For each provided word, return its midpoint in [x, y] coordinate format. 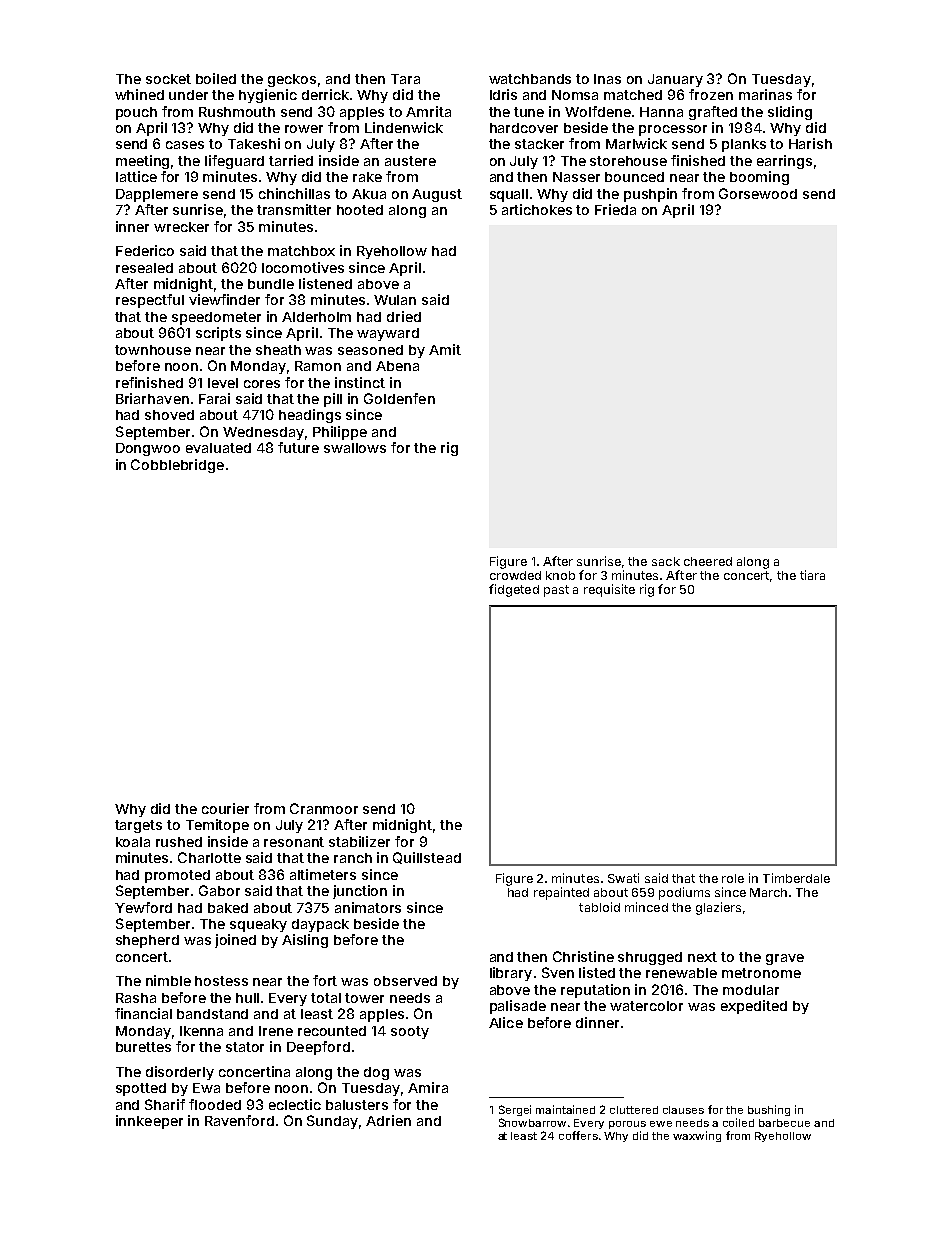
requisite [609, 590]
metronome [761, 973]
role [733, 878]
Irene [276, 1031]
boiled [216, 78]
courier [225, 808]
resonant [294, 842]
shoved [169, 415]
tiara [812, 575]
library [511, 974]
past [556, 591]
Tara [405, 79]
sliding [790, 113]
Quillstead [427, 858]
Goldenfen [399, 398]
